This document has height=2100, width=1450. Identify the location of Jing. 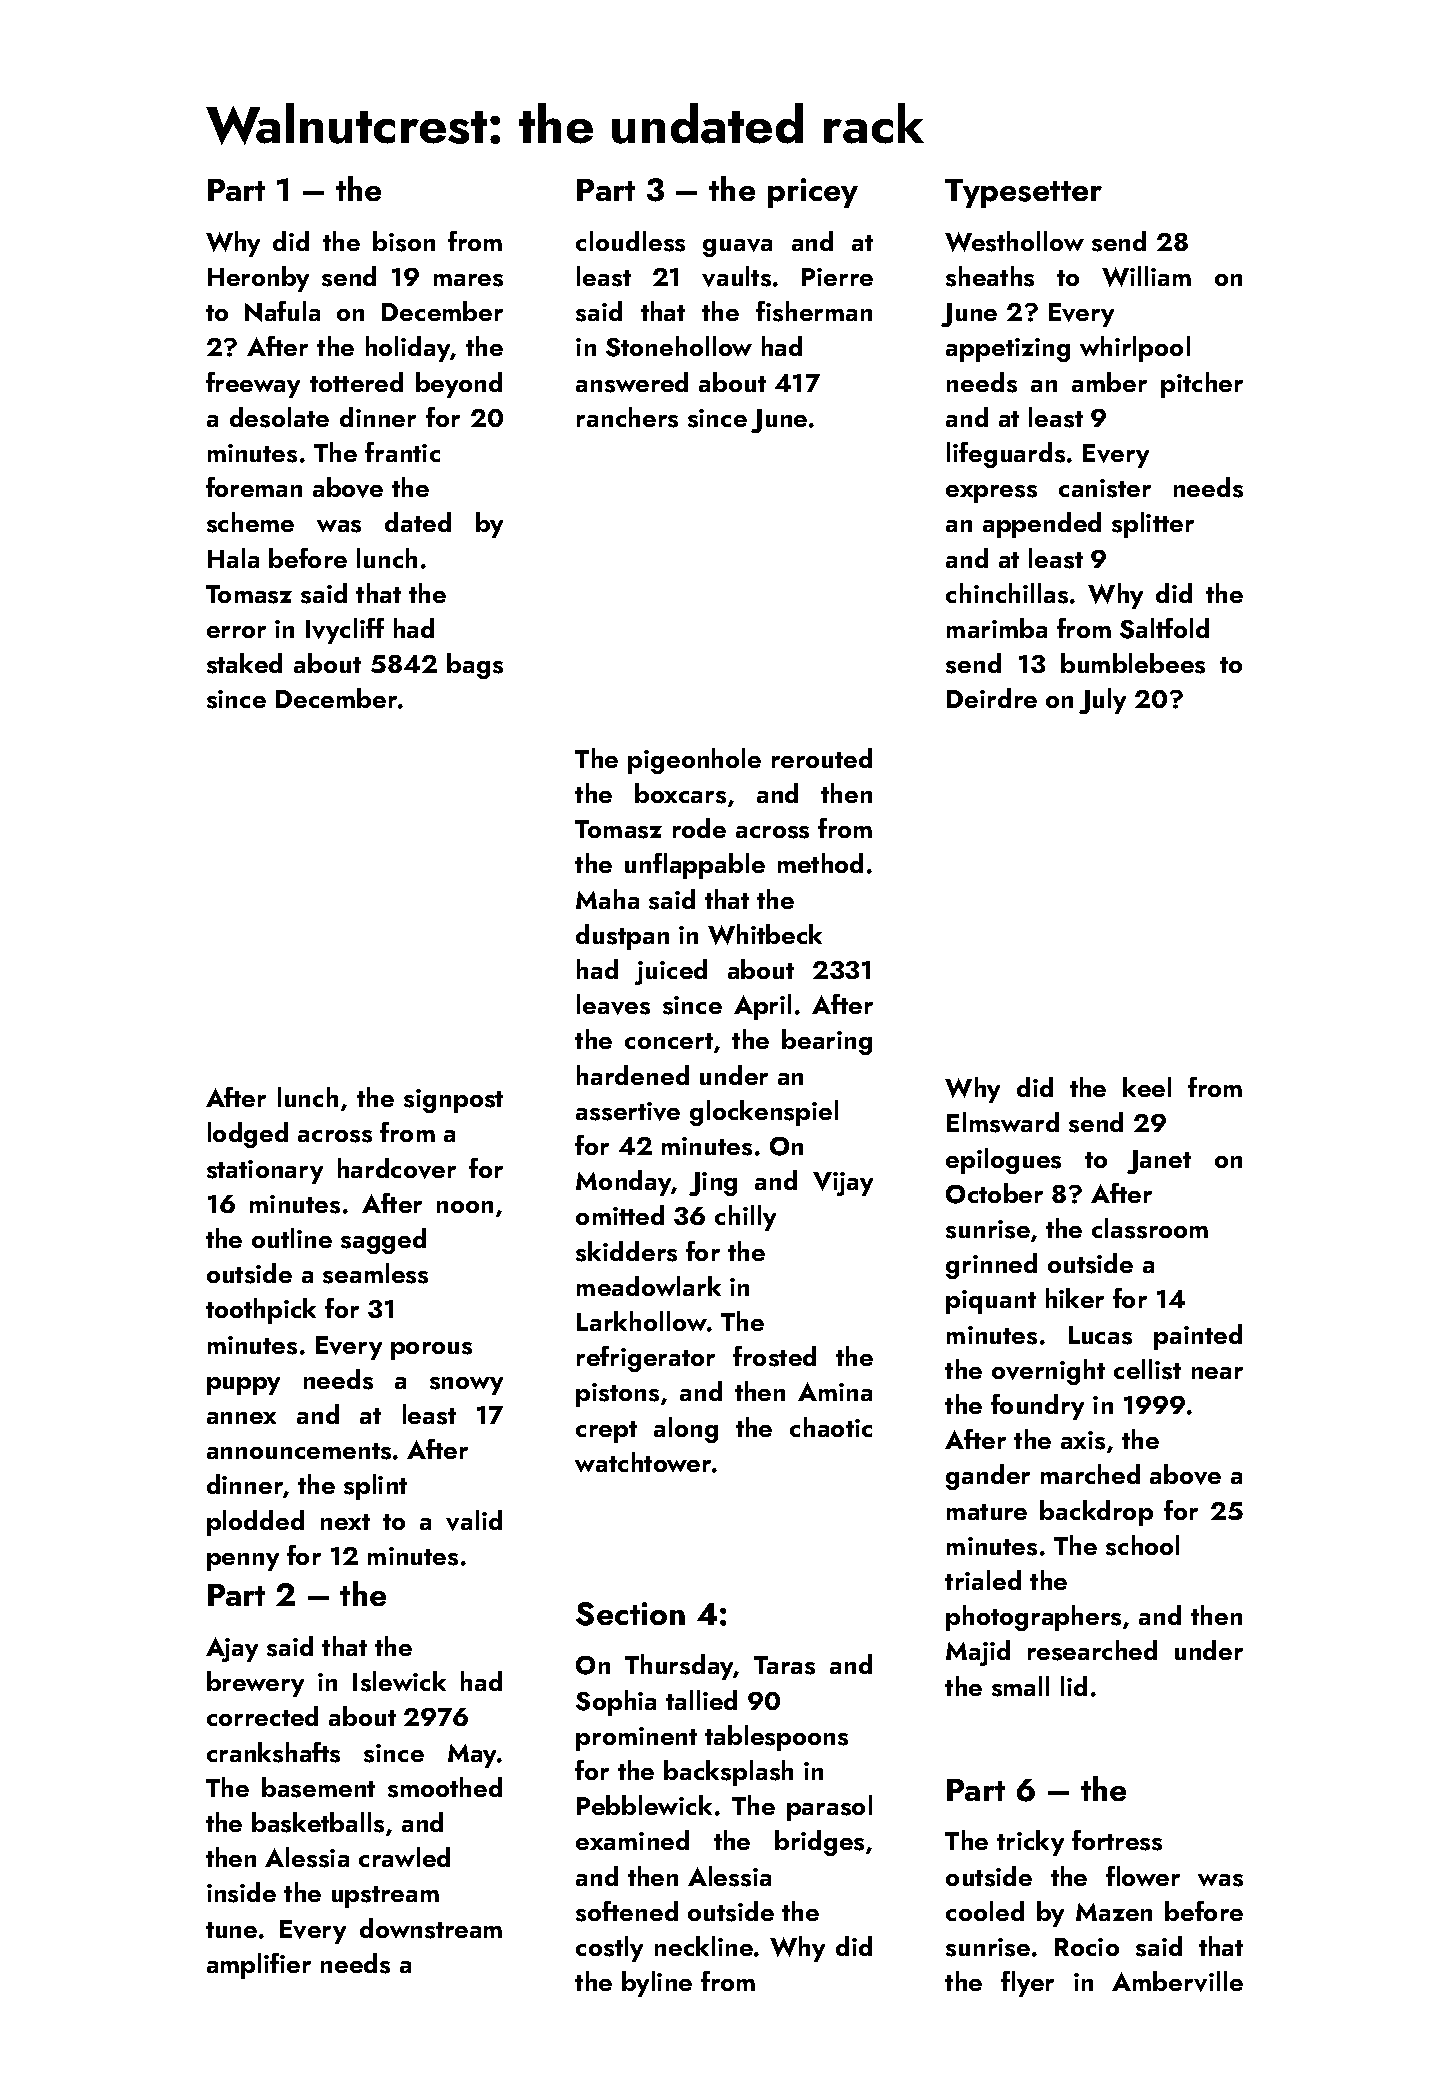
(713, 1184).
